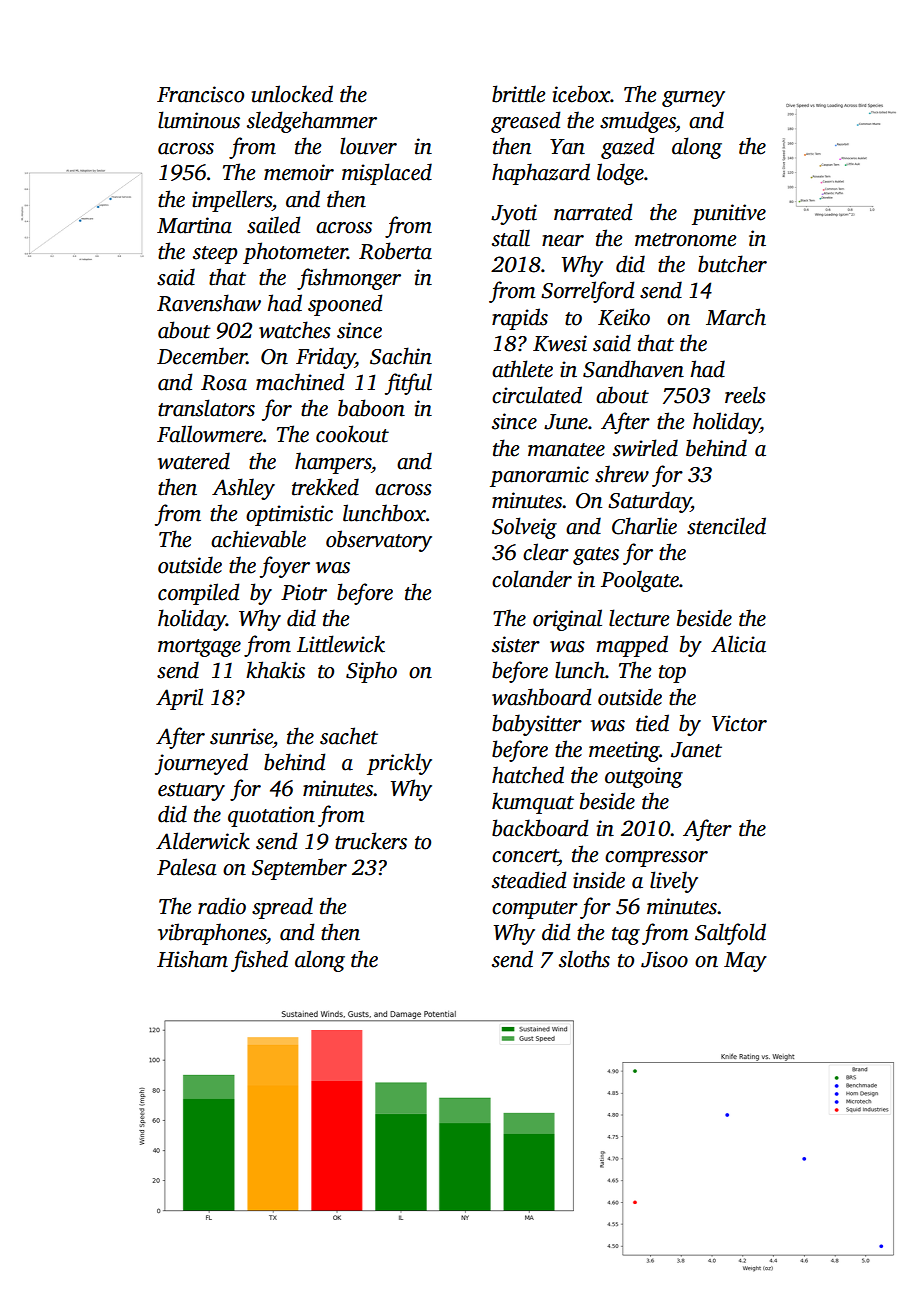 This page has width=924, height=1311. I want to click on gurney, so click(693, 99).
